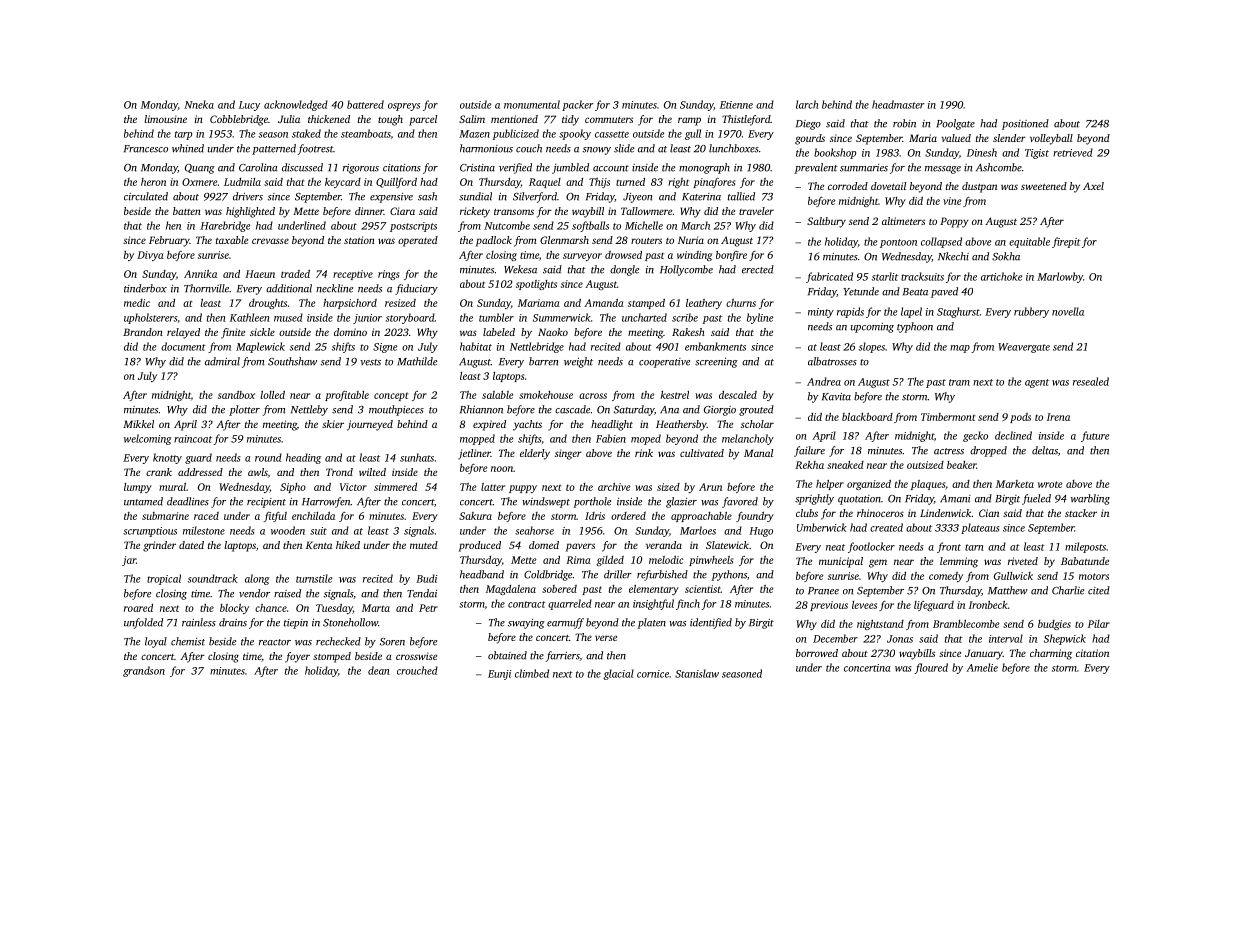  What do you see at coordinates (711, 623) in the screenshot?
I see `identified` at bounding box center [711, 623].
